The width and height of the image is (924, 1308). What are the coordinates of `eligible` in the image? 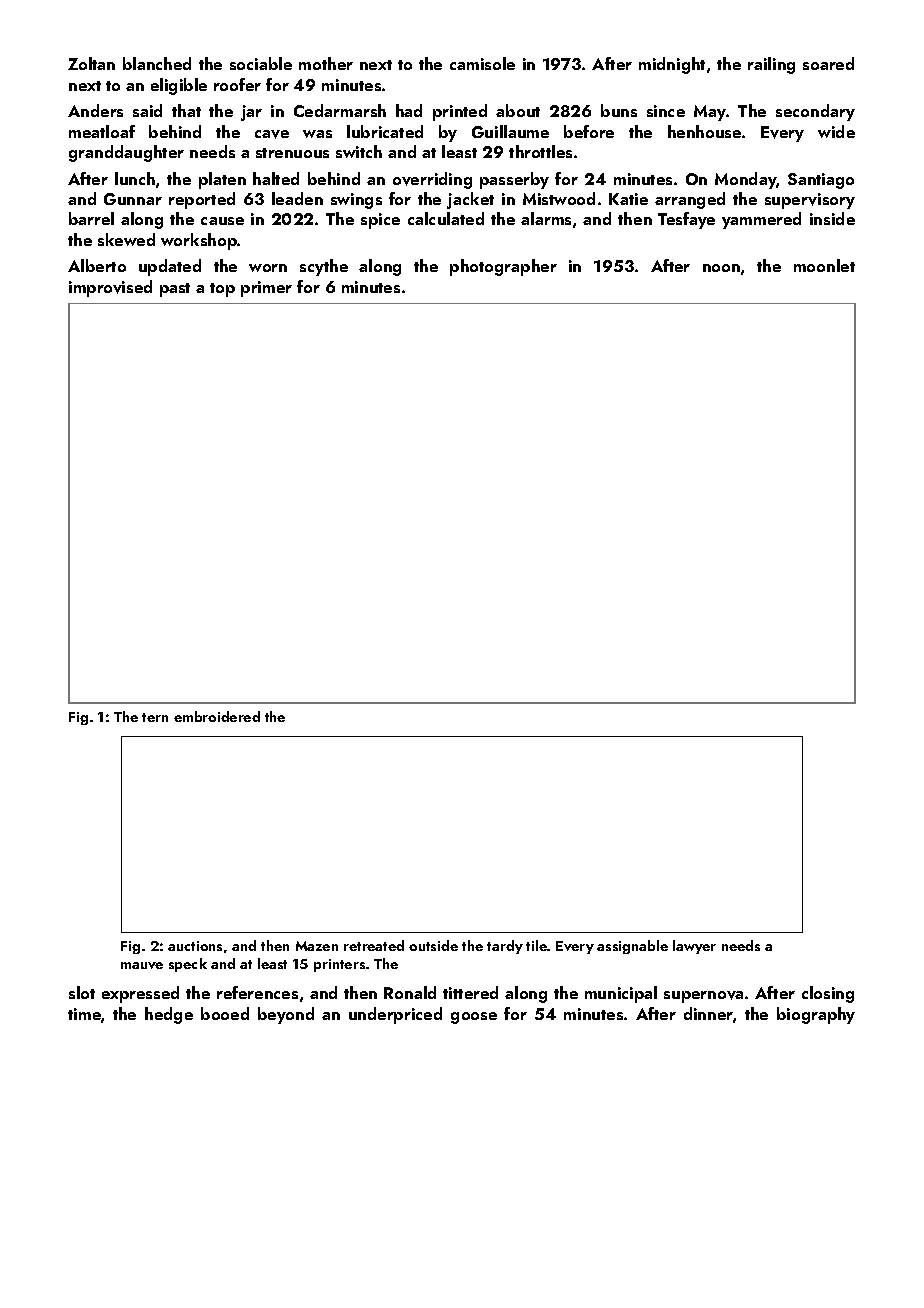 It's located at (179, 86).
